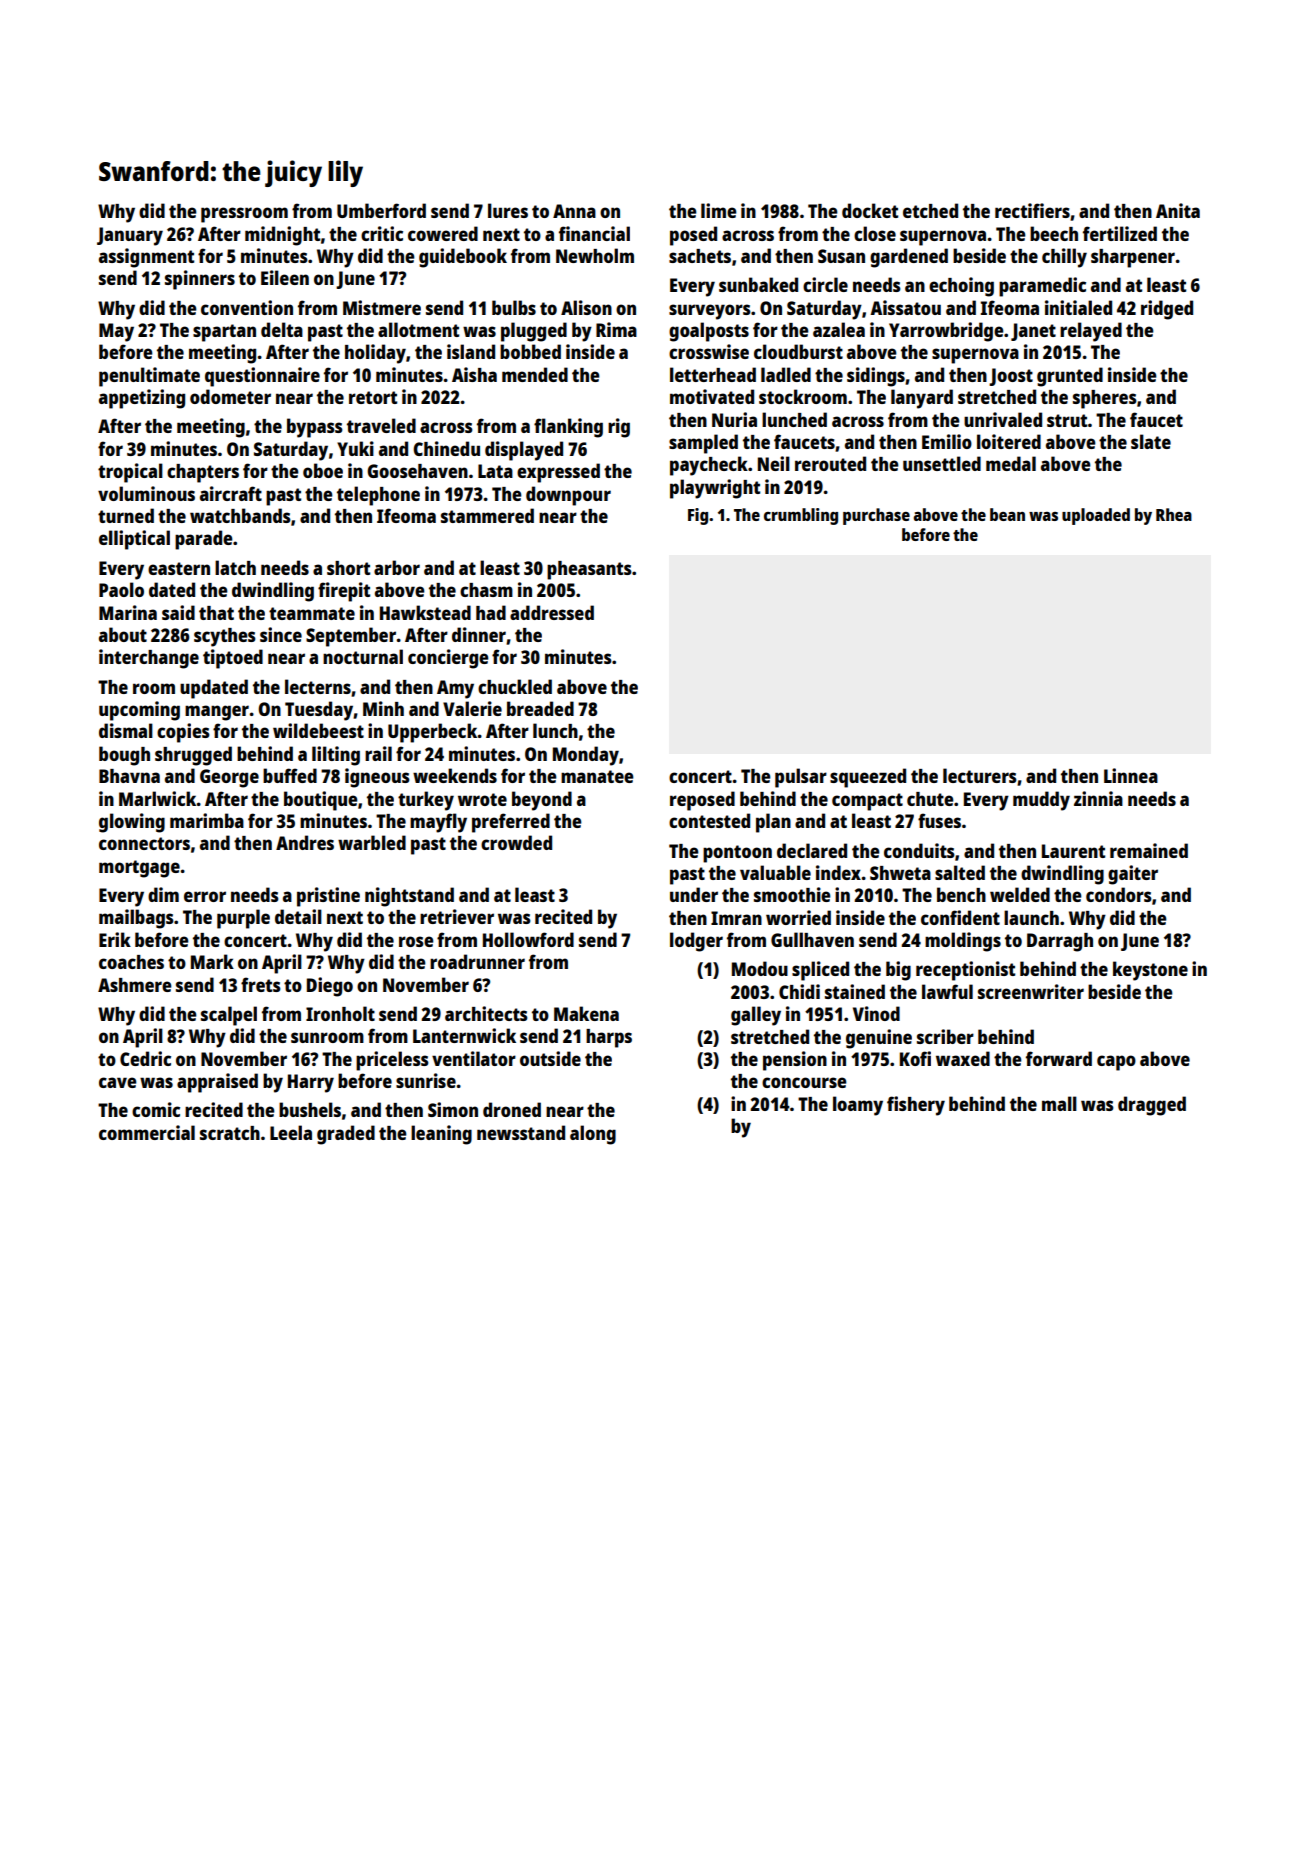  Describe the element at coordinates (709, 332) in the image. I see `goalposts` at that location.
